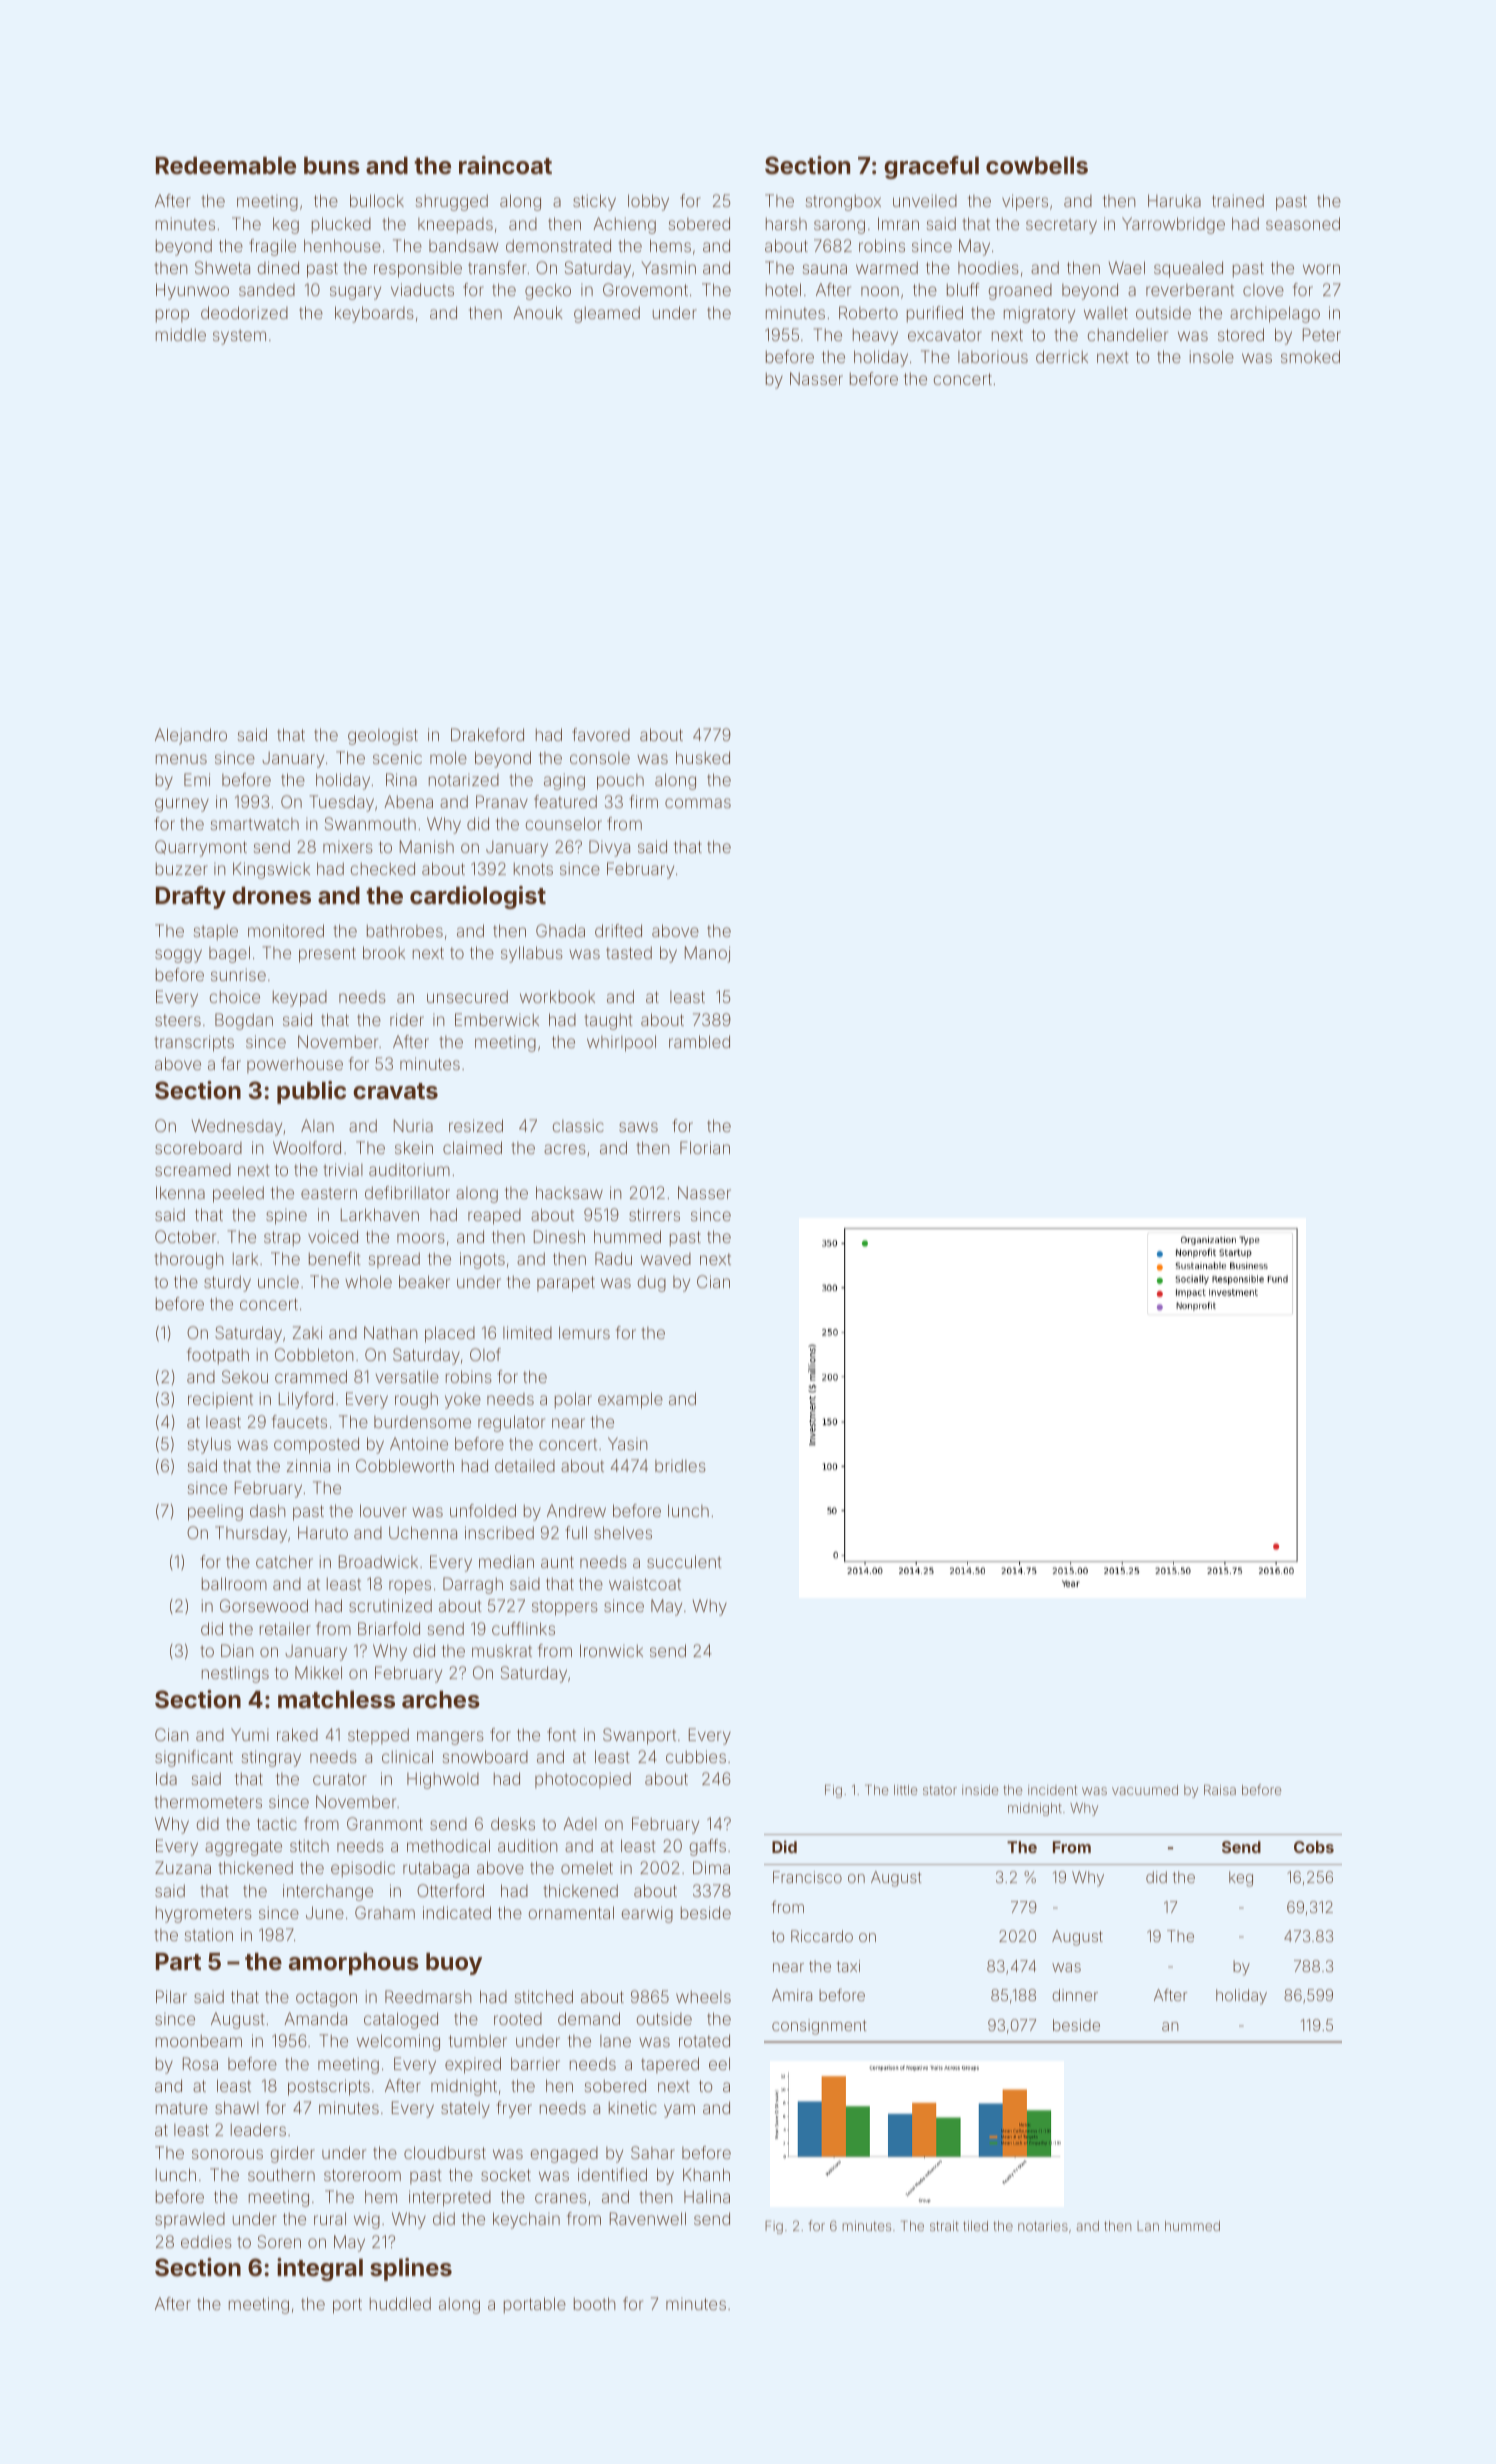 Image resolution: width=1496 pixels, height=2464 pixels. I want to click on smoked, so click(1310, 356).
